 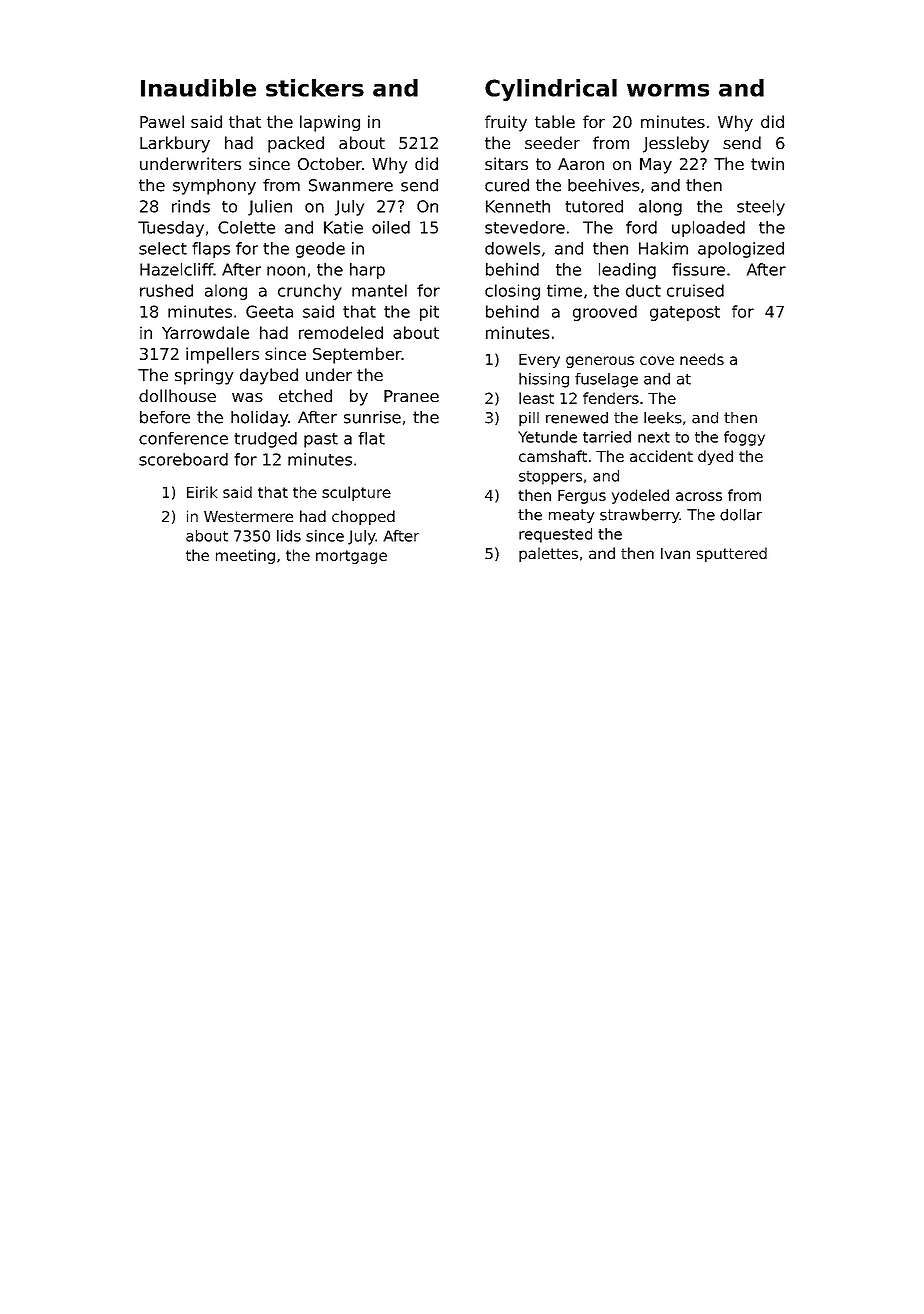 What do you see at coordinates (668, 90) in the screenshot?
I see `worms` at bounding box center [668, 90].
